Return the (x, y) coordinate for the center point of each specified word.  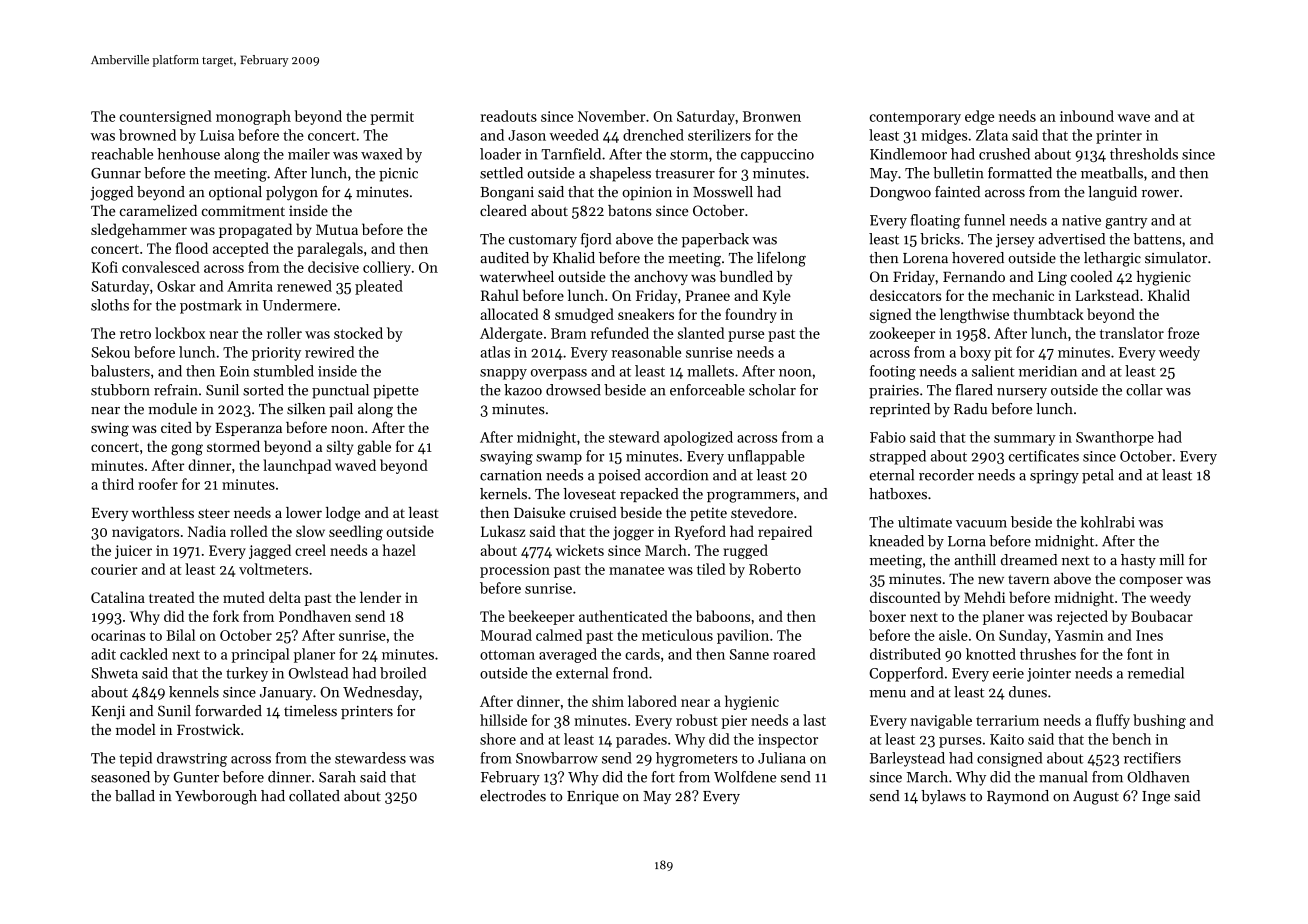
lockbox (180, 333)
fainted (957, 192)
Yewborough (216, 797)
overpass (559, 374)
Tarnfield (571, 154)
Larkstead (1107, 295)
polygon (292, 193)
